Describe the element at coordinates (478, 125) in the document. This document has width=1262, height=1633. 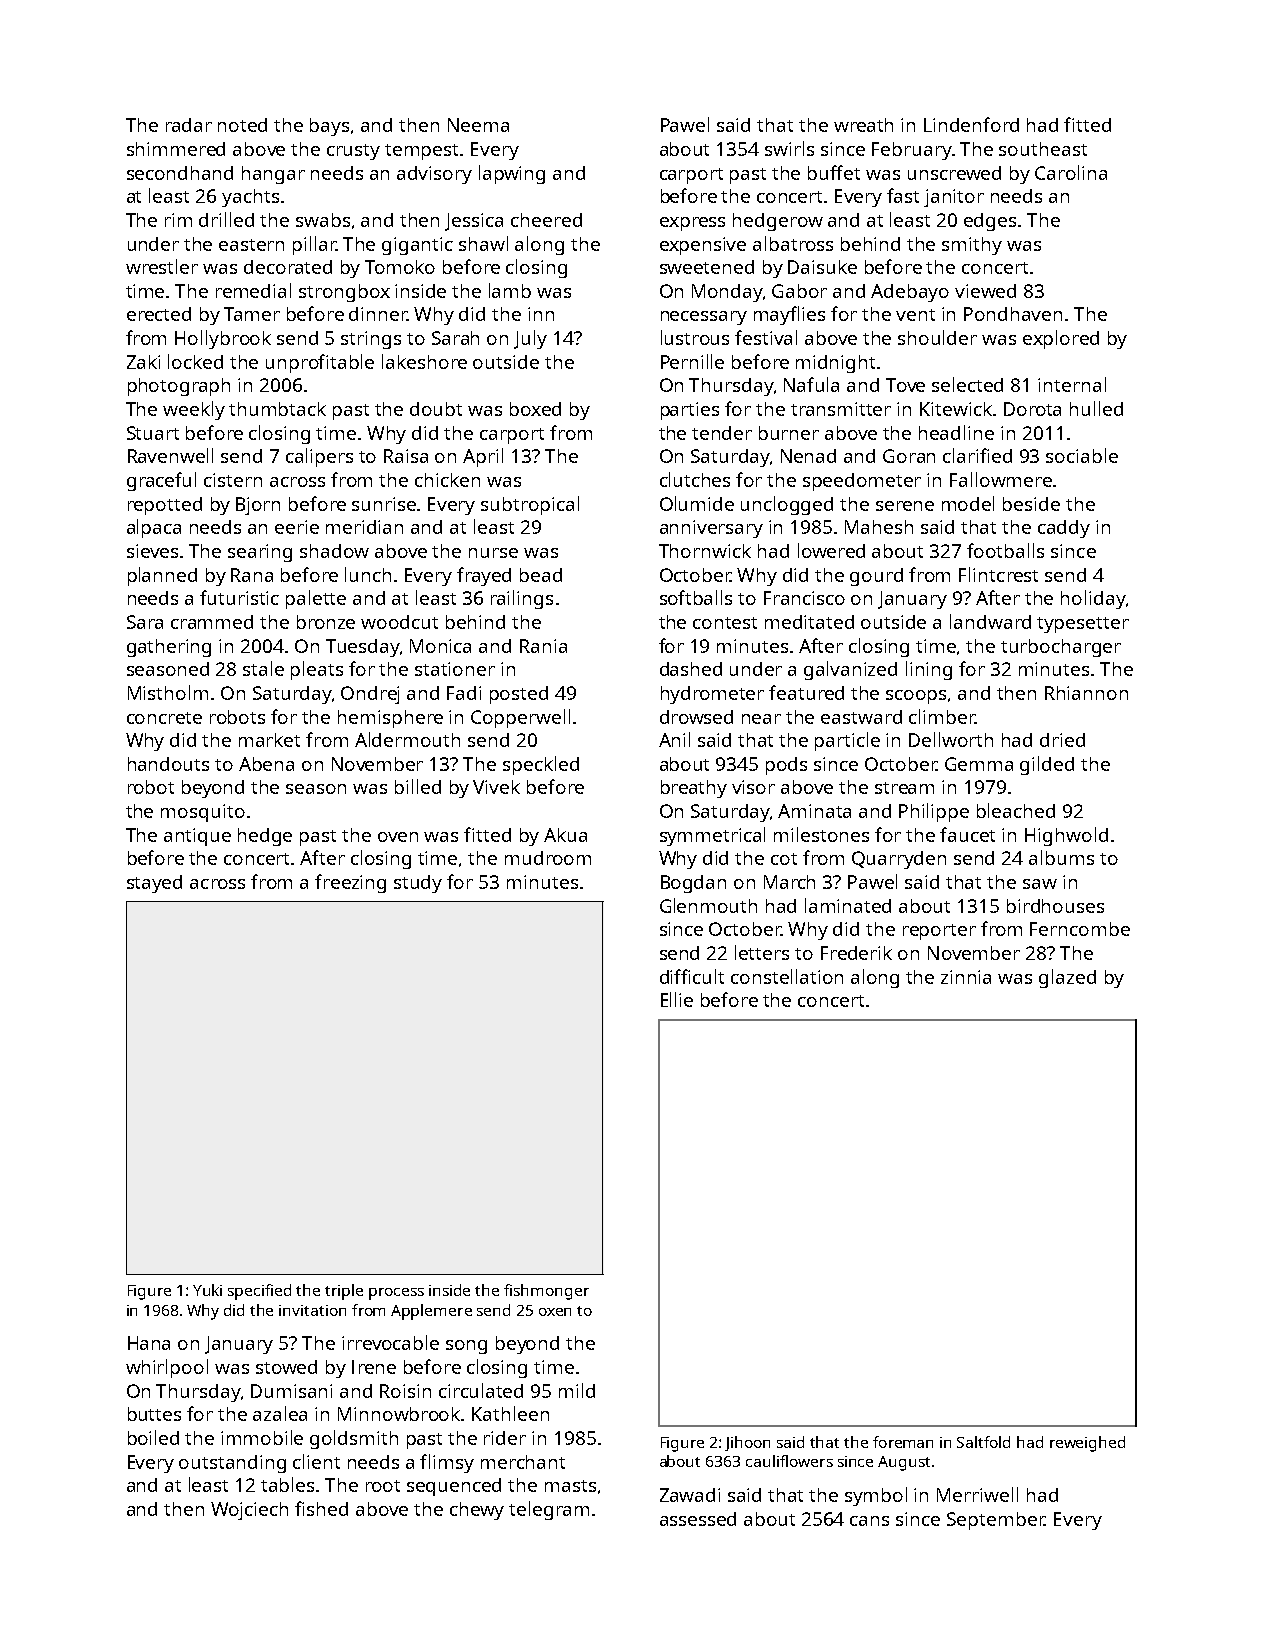
I see `Neema` at that location.
